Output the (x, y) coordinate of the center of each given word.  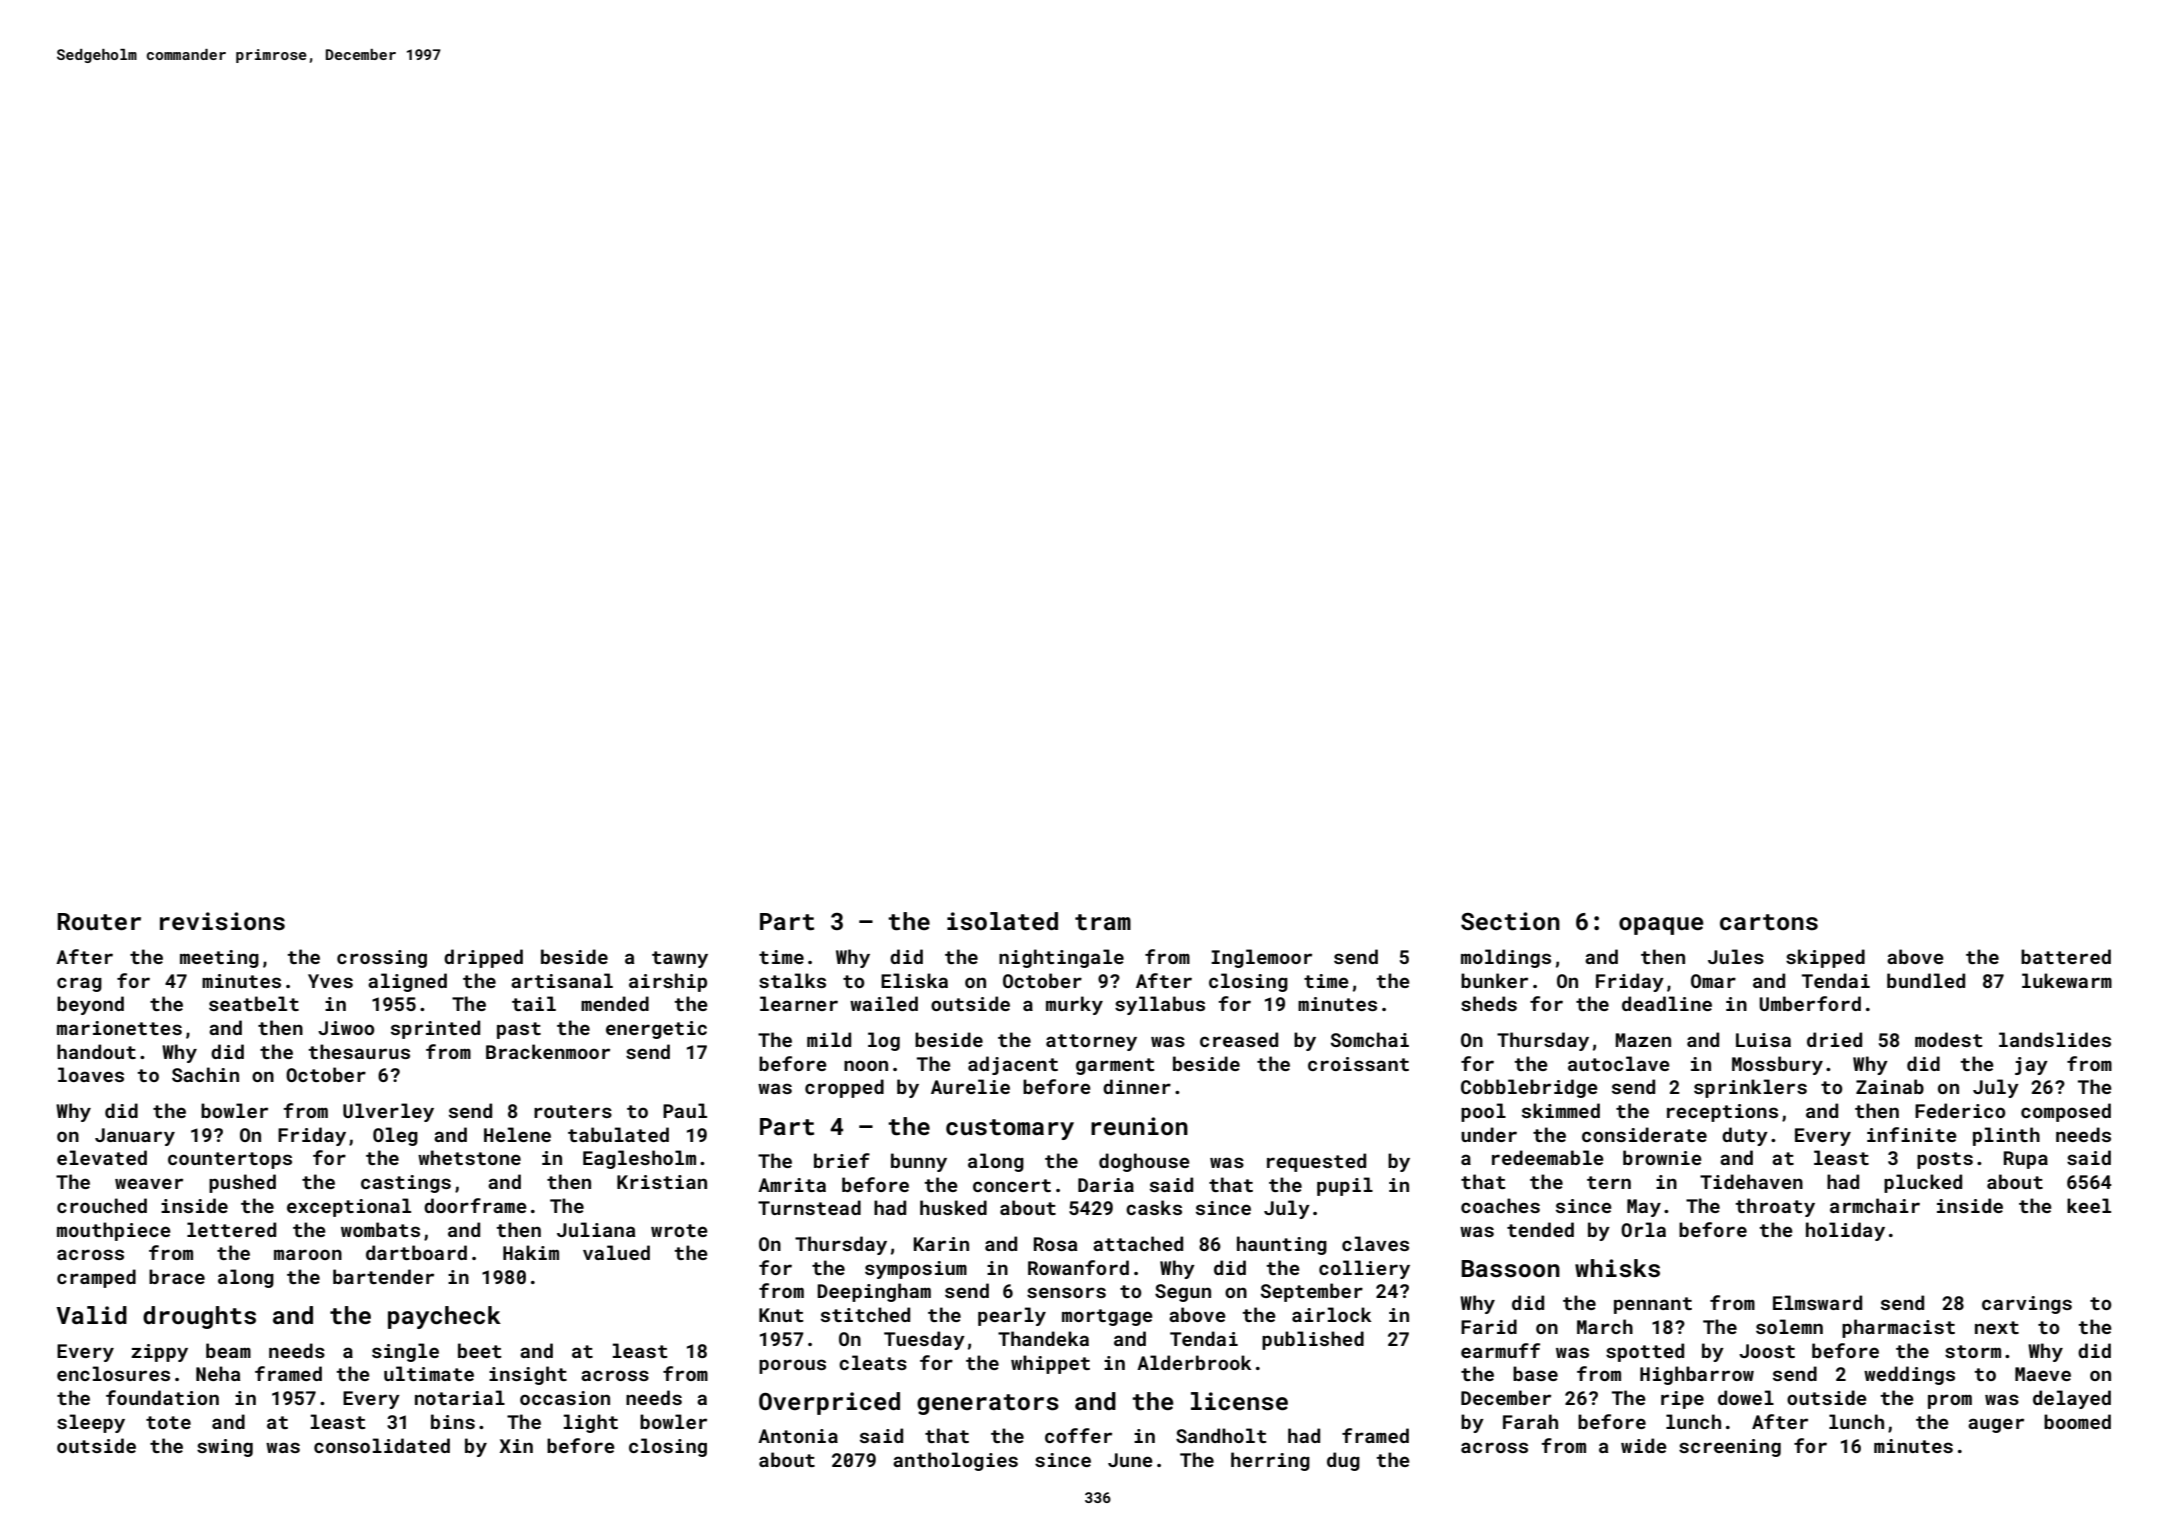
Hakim (531, 1252)
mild (829, 1039)
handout (96, 1051)
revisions (222, 921)
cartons (1769, 922)
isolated (1002, 921)
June (1130, 1460)
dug (1343, 1461)
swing (225, 1448)
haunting (1282, 1245)
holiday (1845, 1231)
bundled (1926, 980)
